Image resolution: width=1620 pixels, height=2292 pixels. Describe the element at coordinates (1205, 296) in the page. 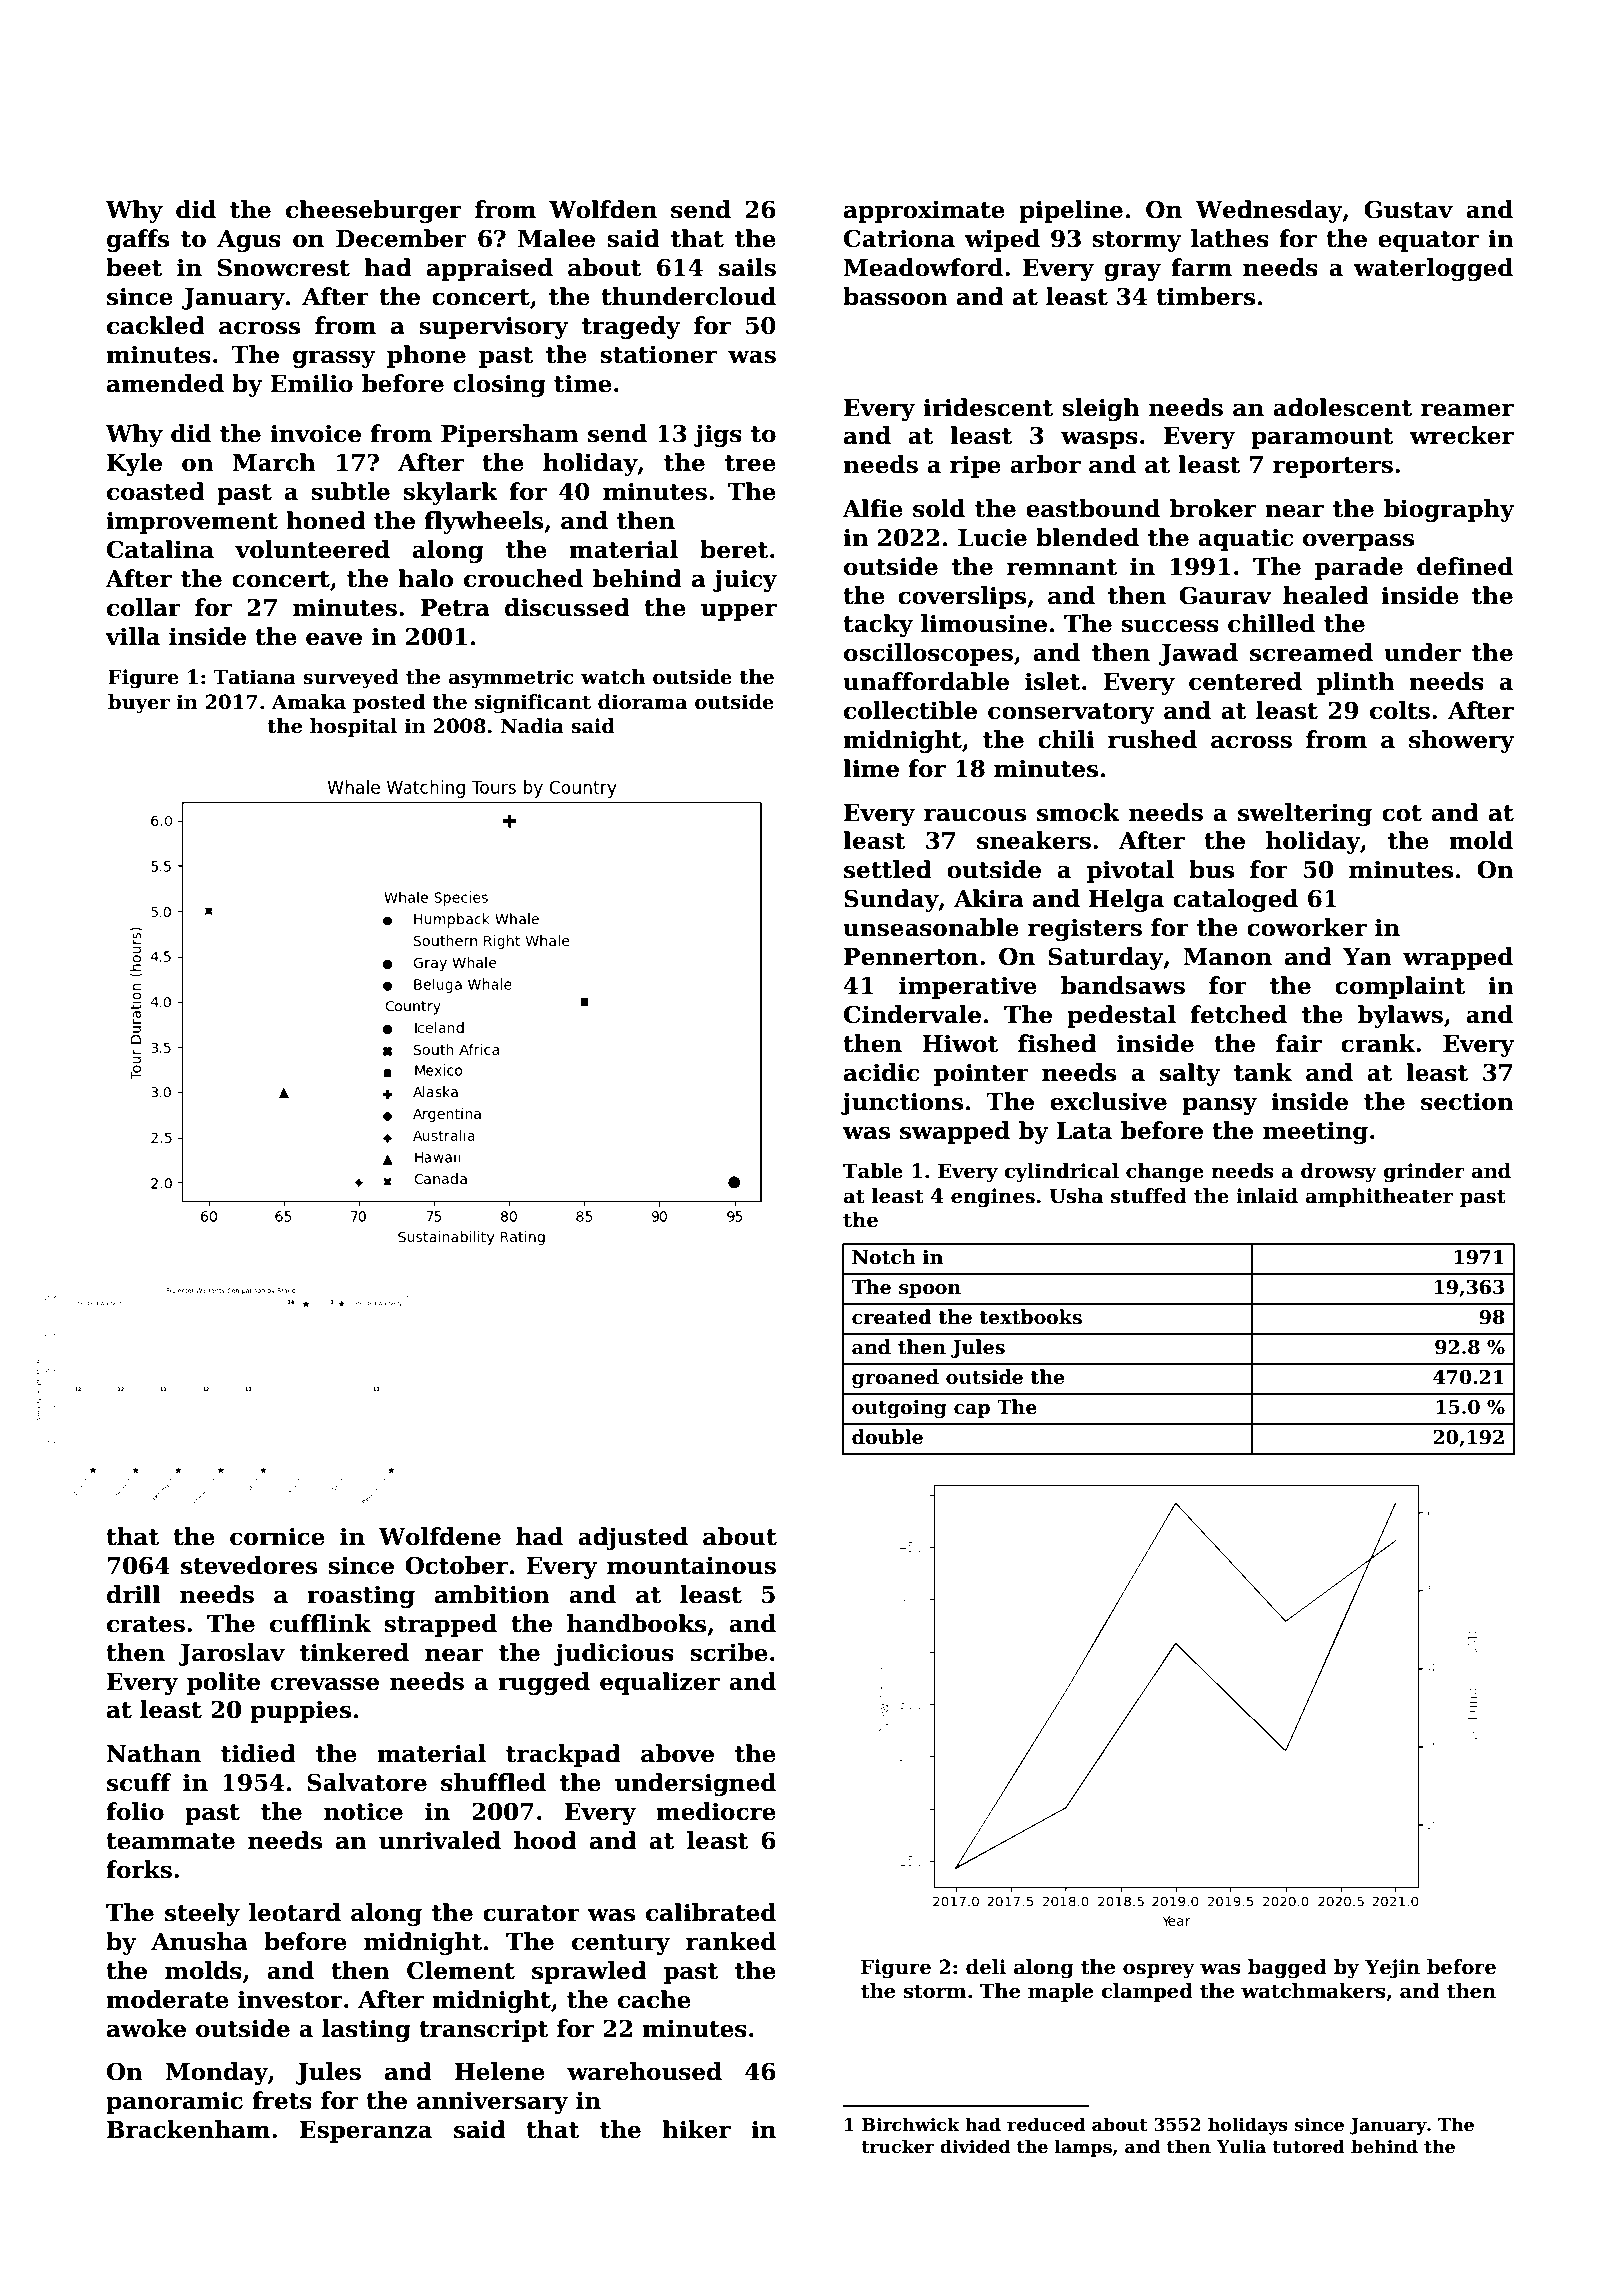

I see `timbers` at that location.
